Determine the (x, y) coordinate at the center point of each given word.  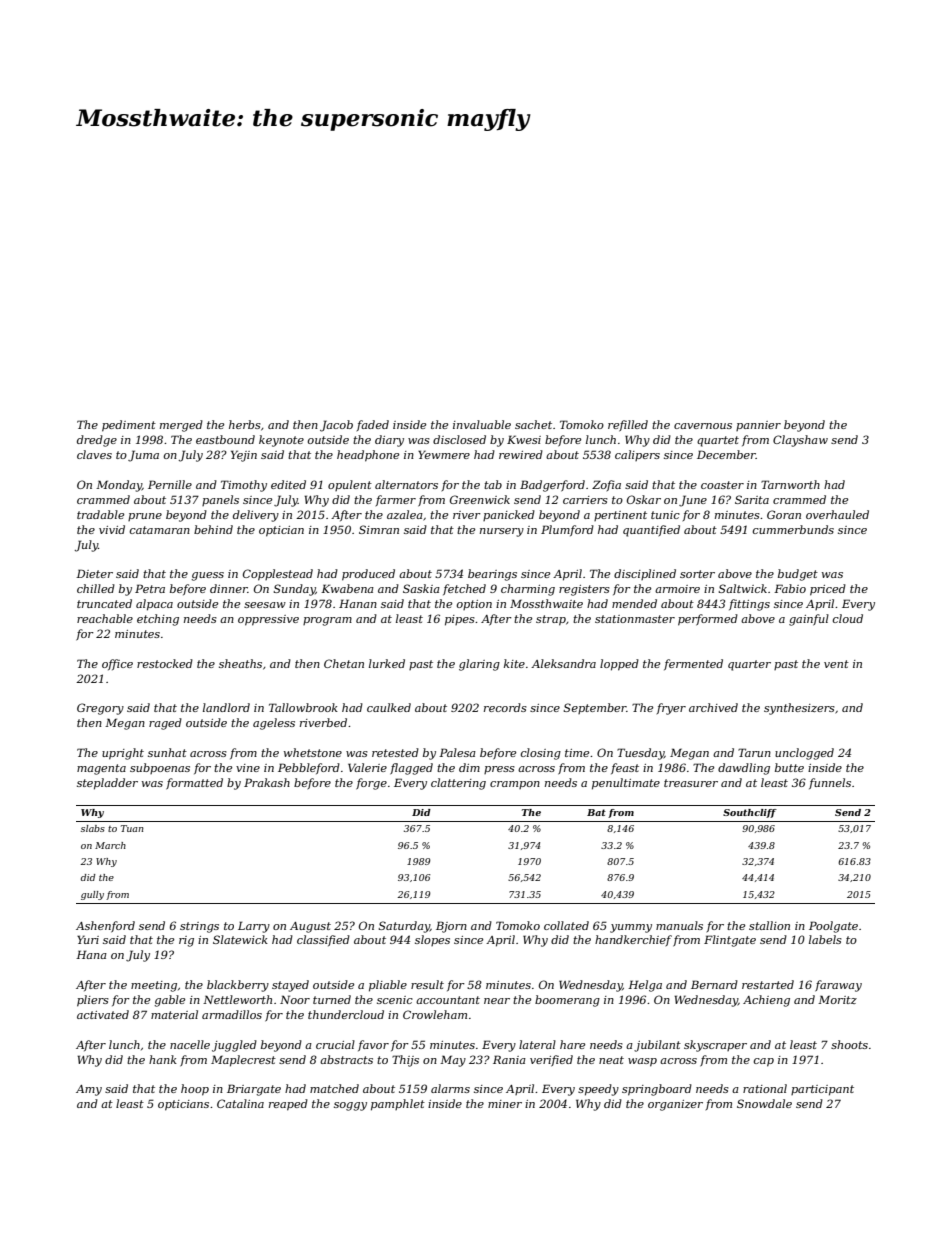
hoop (195, 1090)
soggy (350, 1106)
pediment (129, 426)
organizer (675, 1105)
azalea (405, 514)
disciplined (645, 574)
